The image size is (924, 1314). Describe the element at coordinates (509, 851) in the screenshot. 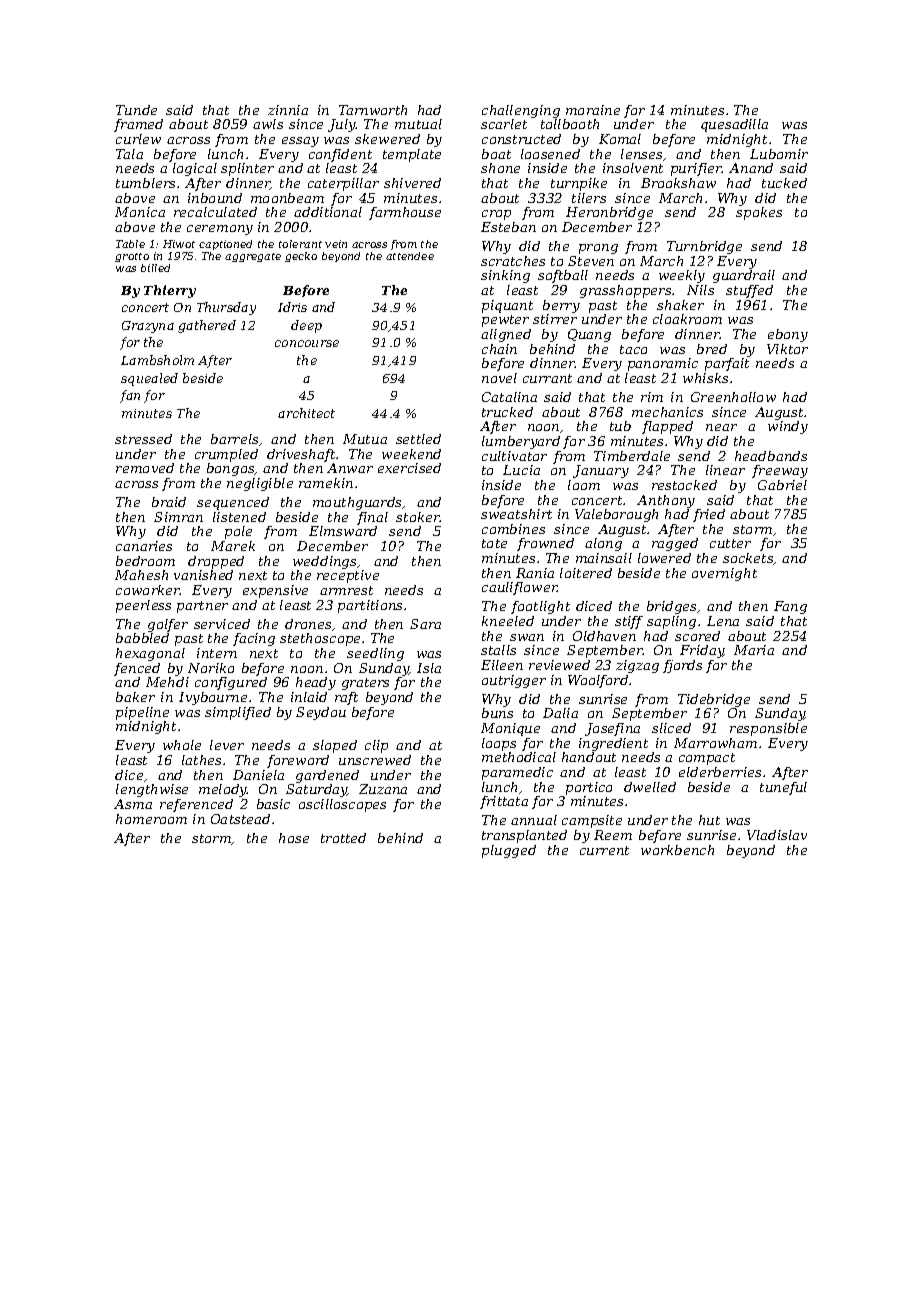

I see `plugged` at that location.
